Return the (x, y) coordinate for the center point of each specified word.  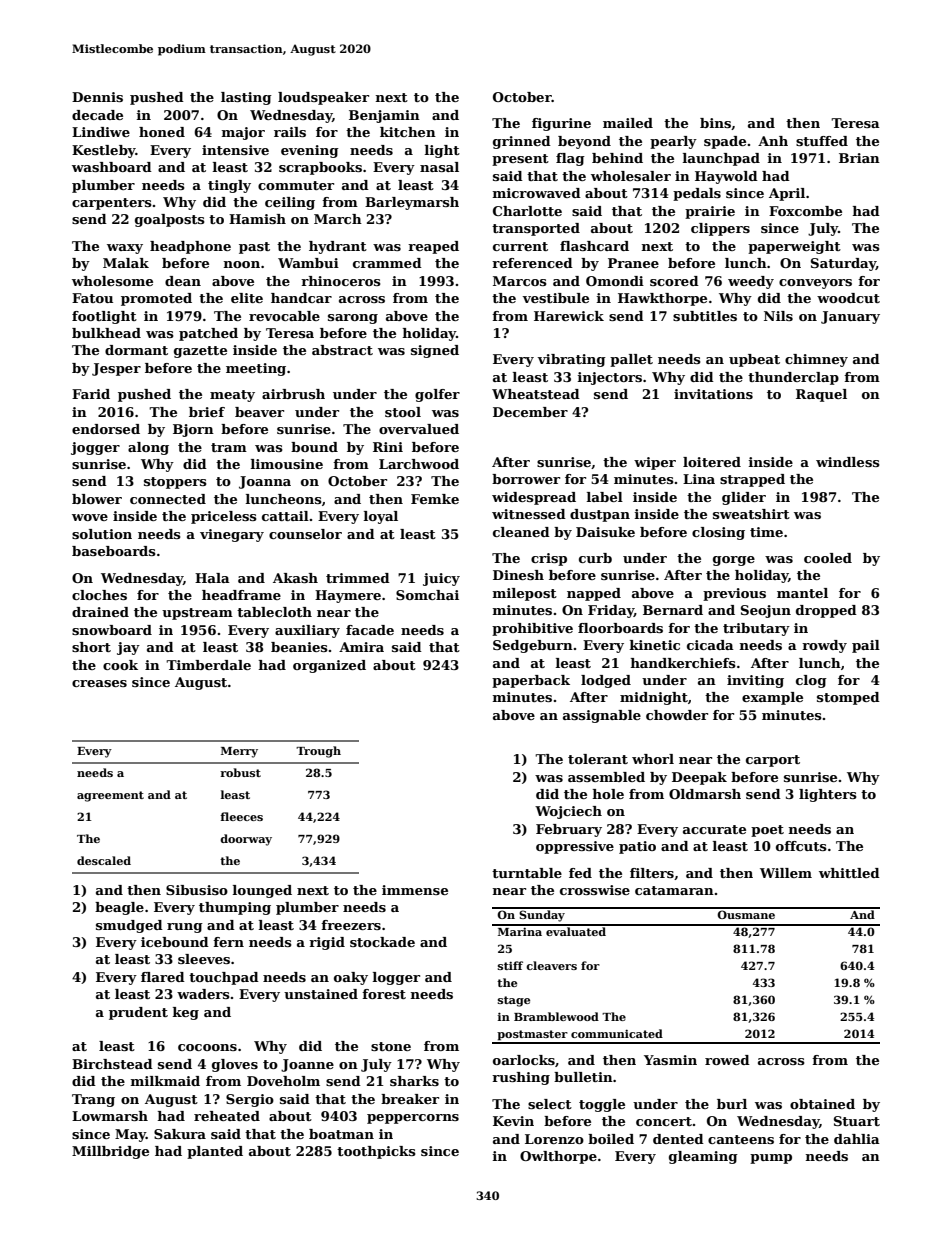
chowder (677, 715)
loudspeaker (323, 98)
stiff (510, 965)
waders (203, 994)
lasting (246, 98)
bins (715, 123)
